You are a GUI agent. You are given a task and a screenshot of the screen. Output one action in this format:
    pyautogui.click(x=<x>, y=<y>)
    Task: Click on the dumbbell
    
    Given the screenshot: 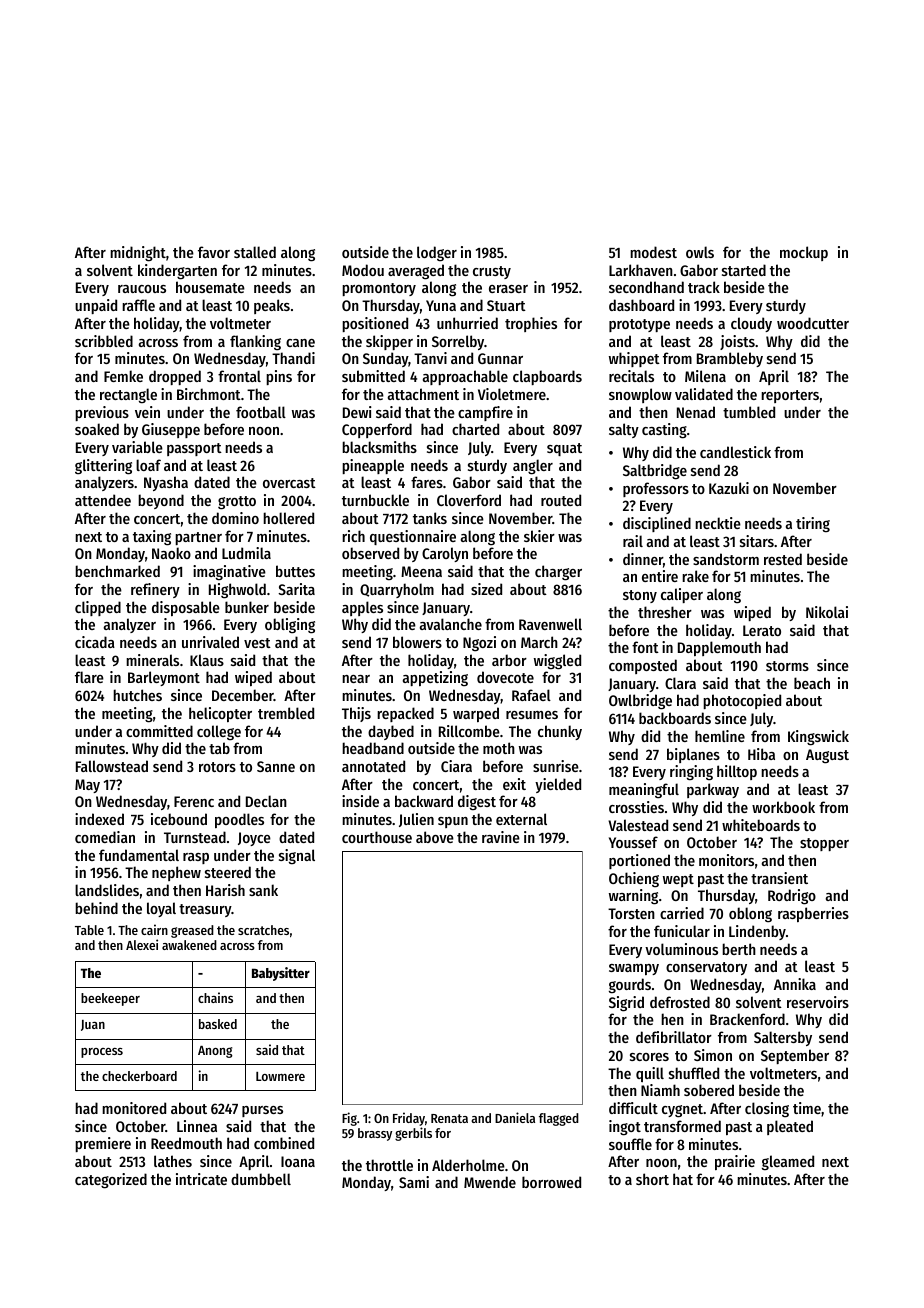 What is the action you would take?
    pyautogui.click(x=261, y=1179)
